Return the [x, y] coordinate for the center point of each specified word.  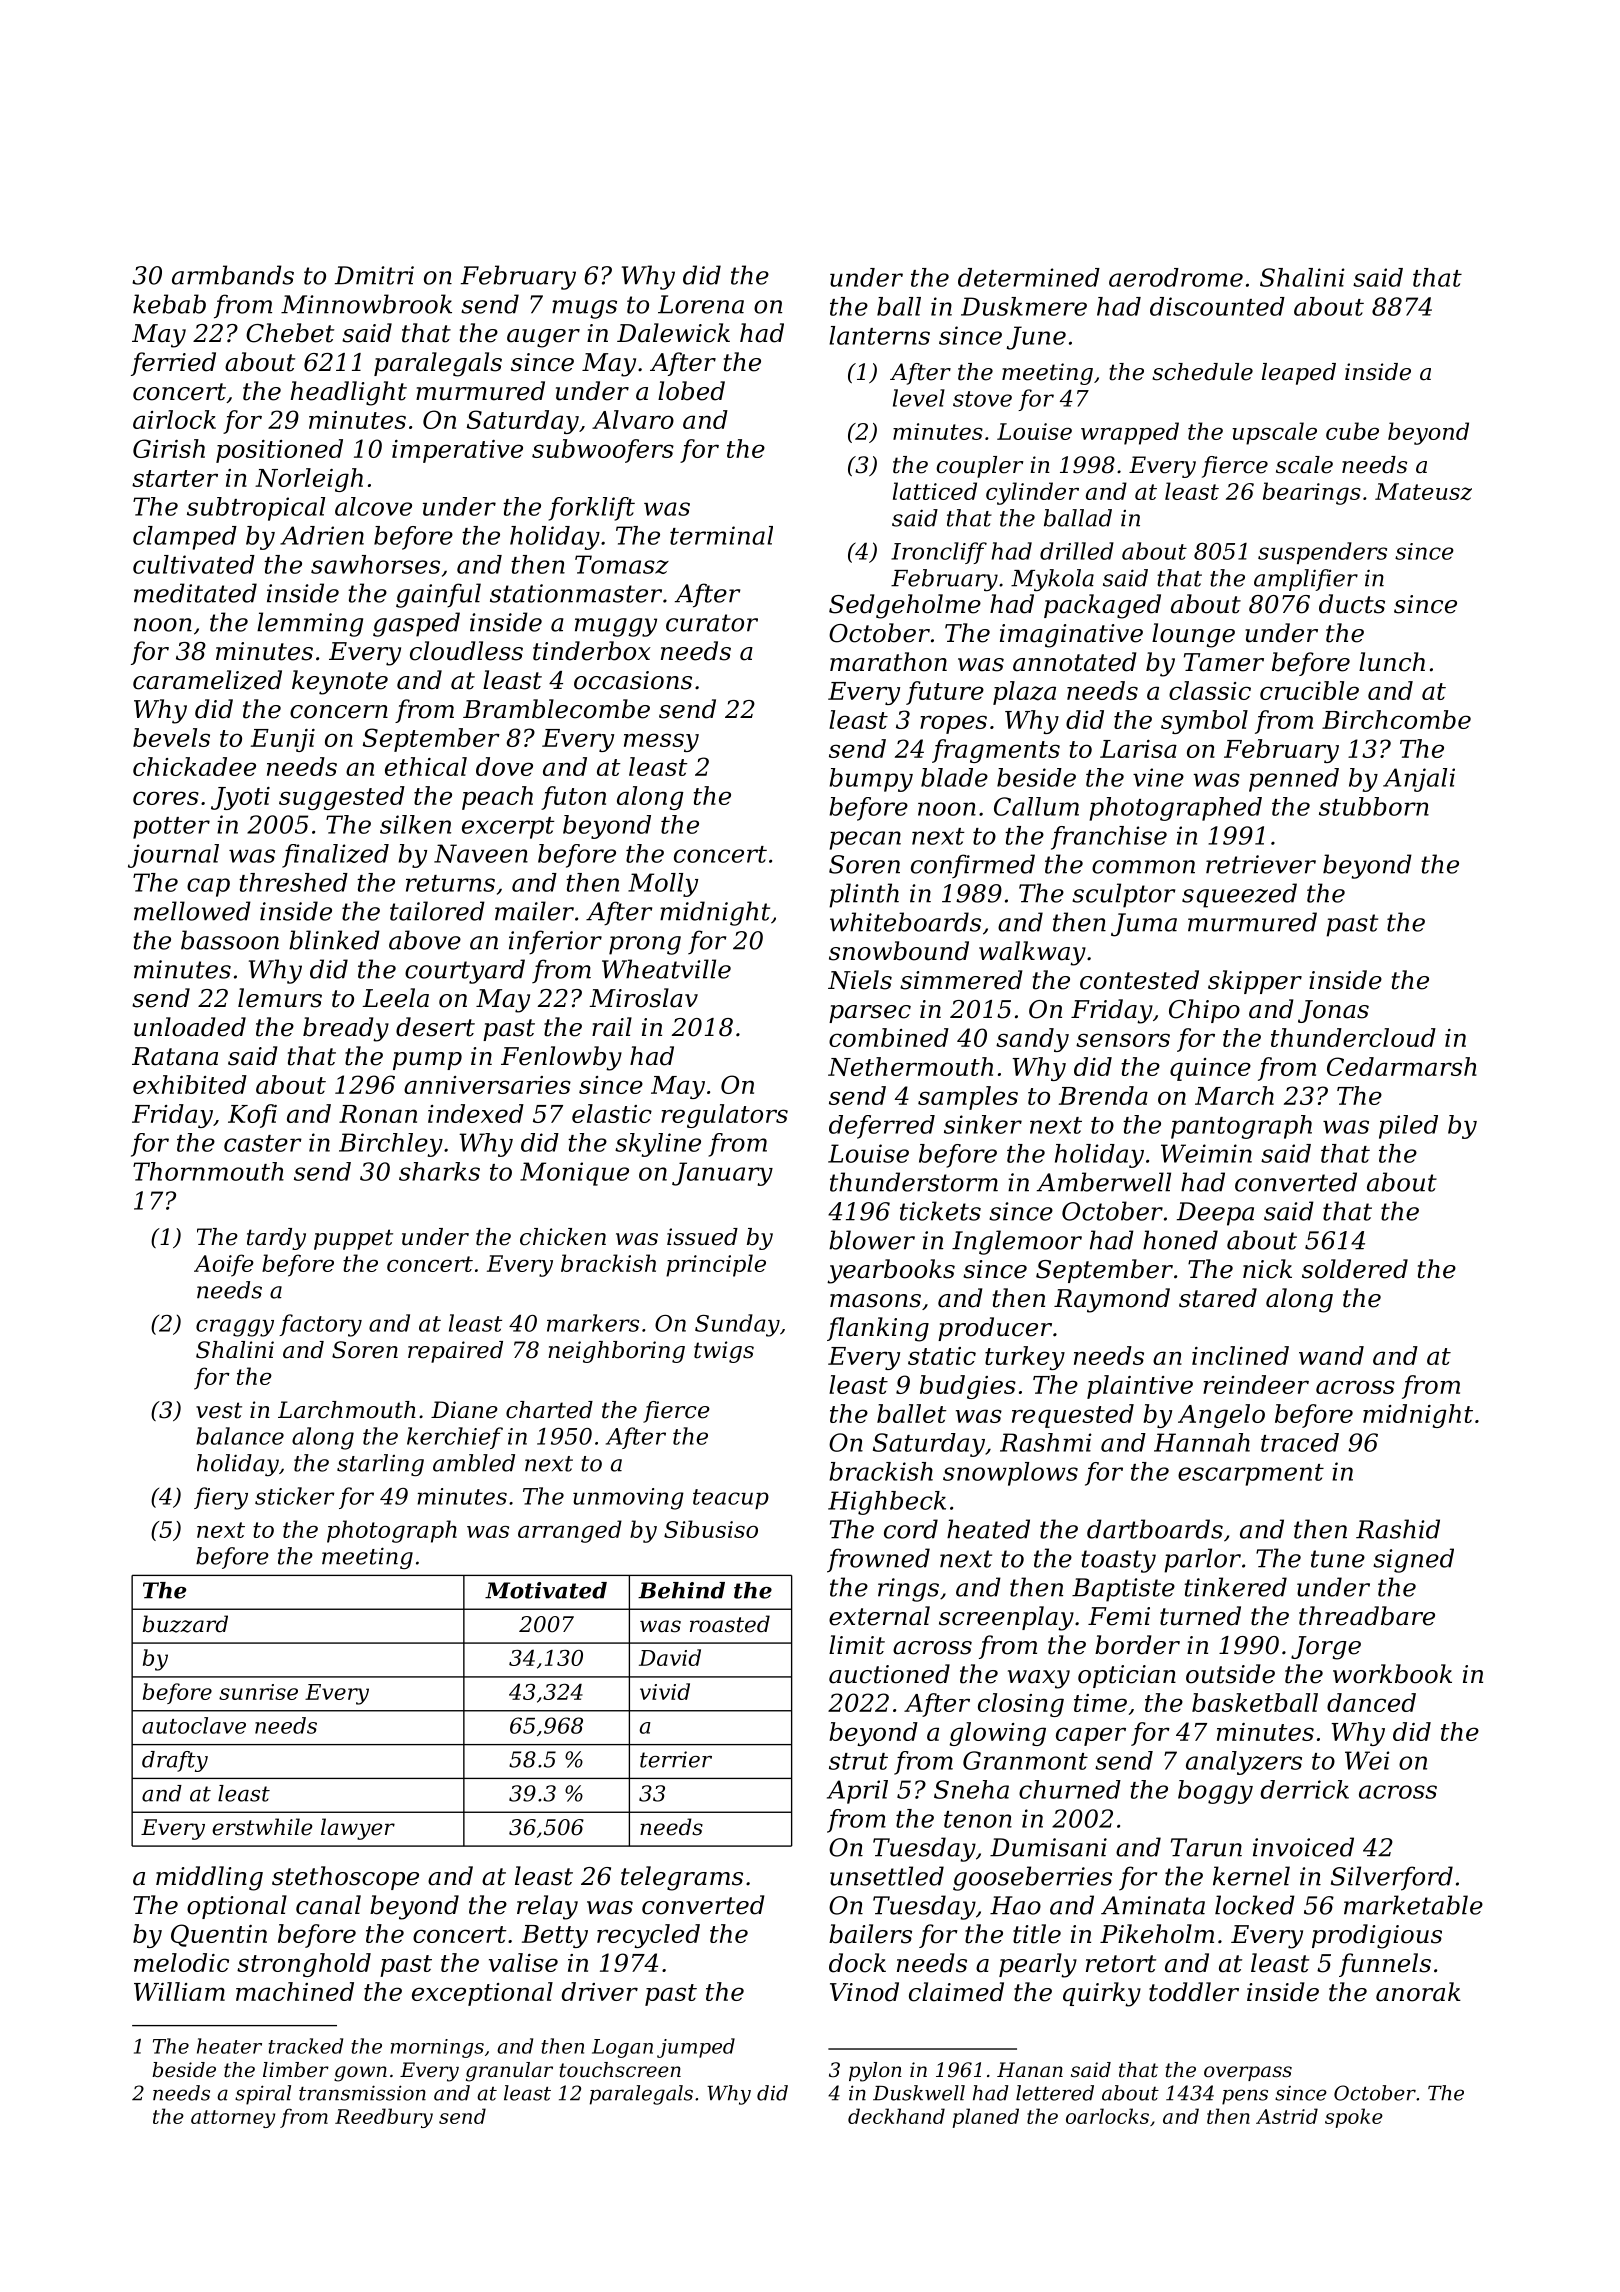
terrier [676, 1759]
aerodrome [1176, 277]
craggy [235, 1328]
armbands [233, 275]
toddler [1194, 1992]
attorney [233, 2119]
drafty [175, 1761]
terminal [721, 535]
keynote [340, 682]
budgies [968, 1387]
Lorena [701, 304]
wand [1331, 1355]
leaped [1299, 374]
